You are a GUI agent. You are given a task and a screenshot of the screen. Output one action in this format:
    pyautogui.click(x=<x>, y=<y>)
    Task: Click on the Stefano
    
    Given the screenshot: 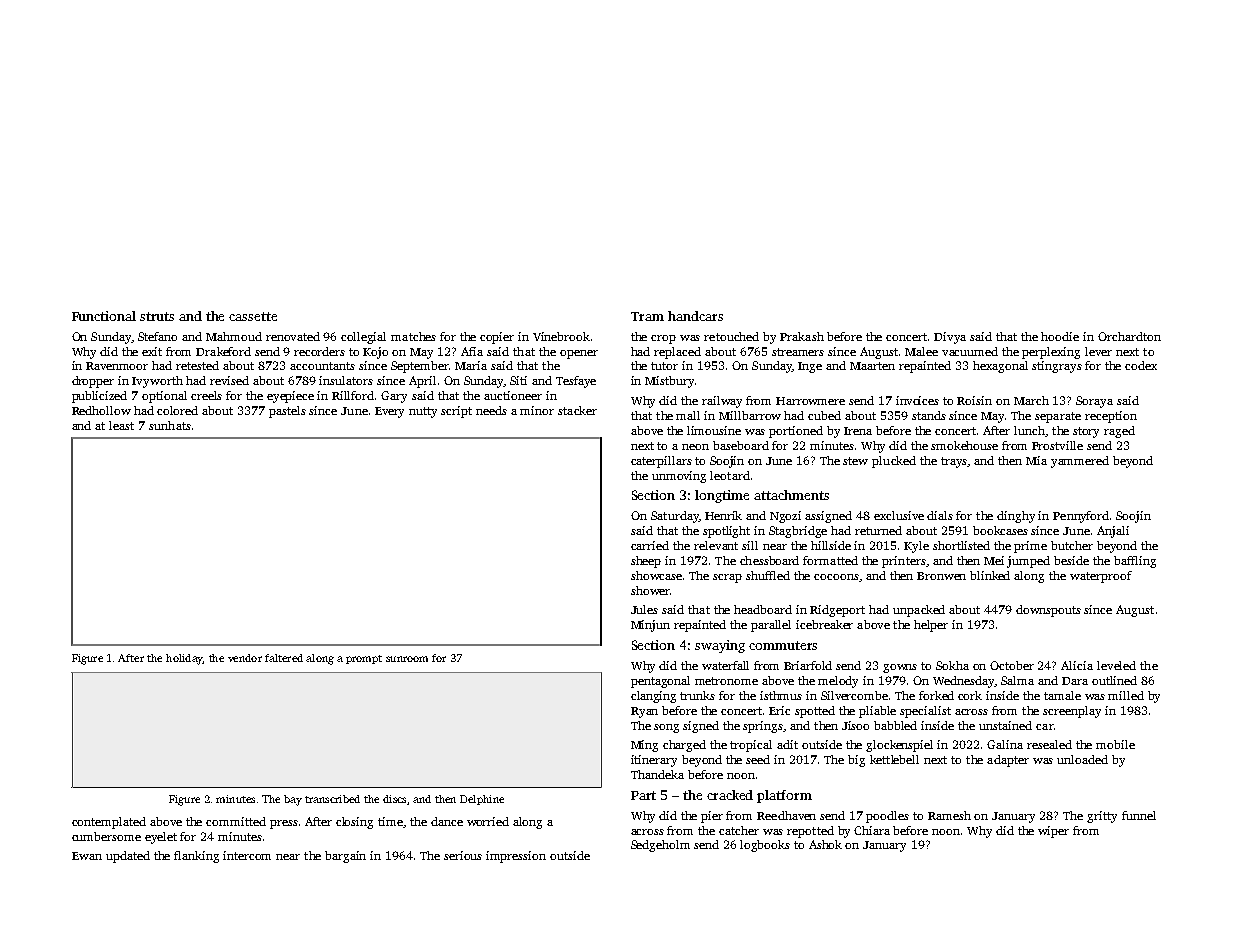 What is the action you would take?
    pyautogui.click(x=157, y=336)
